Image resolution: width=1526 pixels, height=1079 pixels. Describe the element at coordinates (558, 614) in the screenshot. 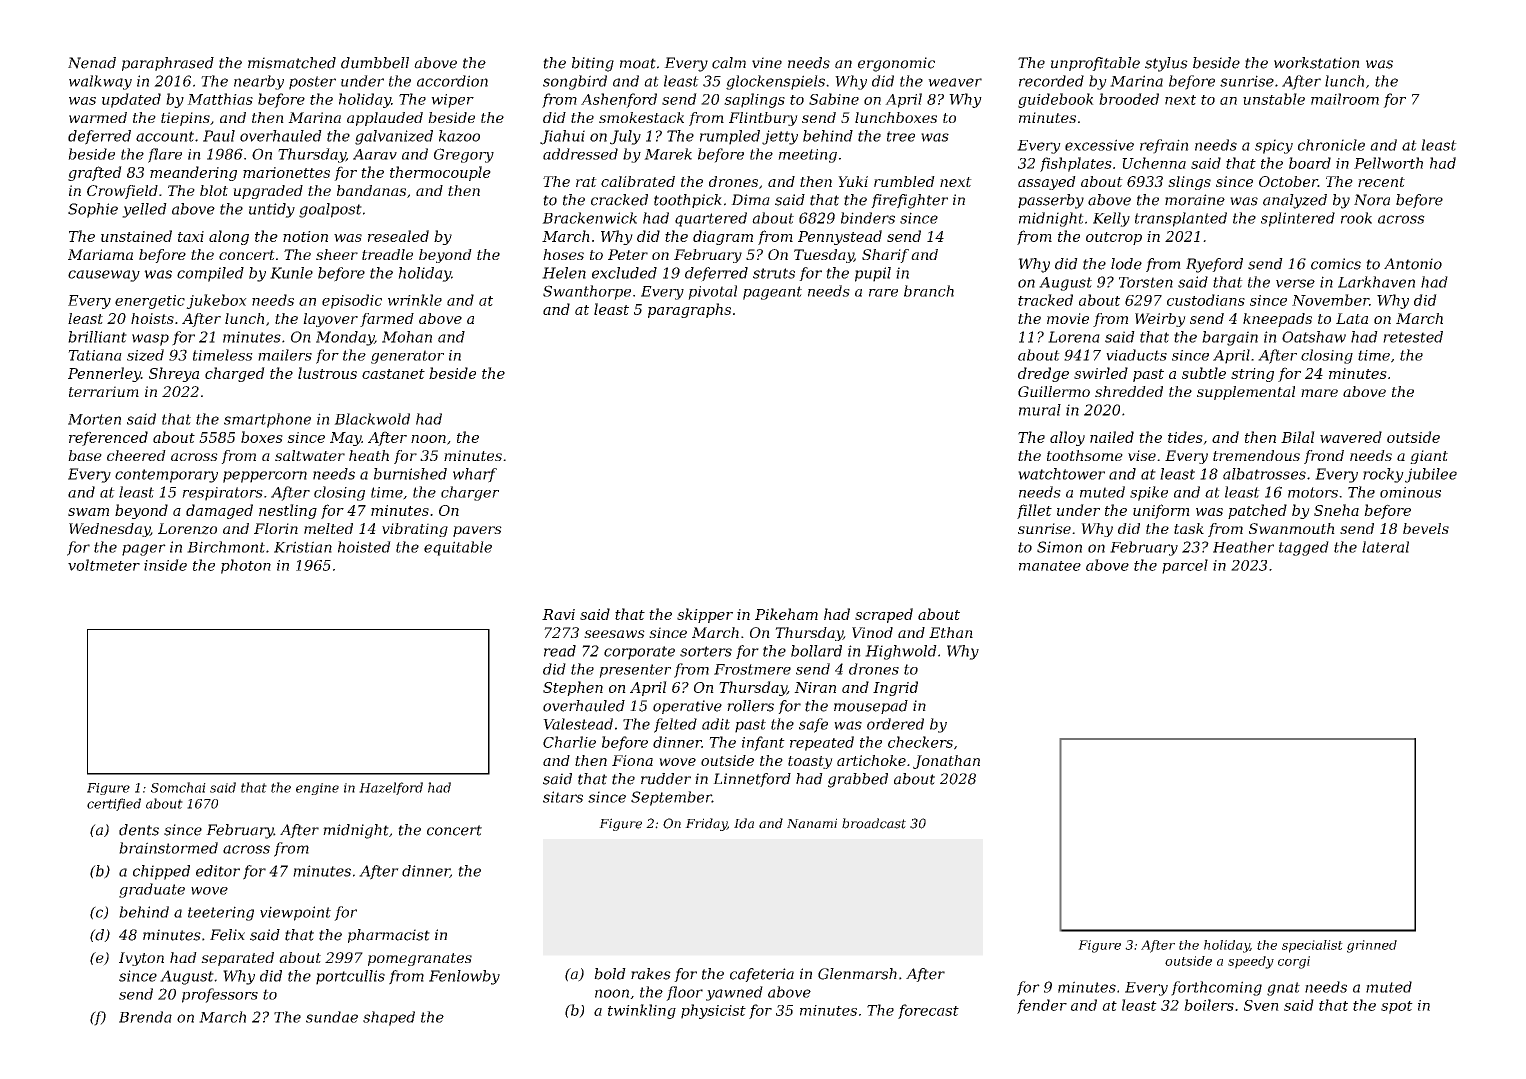

I see `Ravi` at that location.
